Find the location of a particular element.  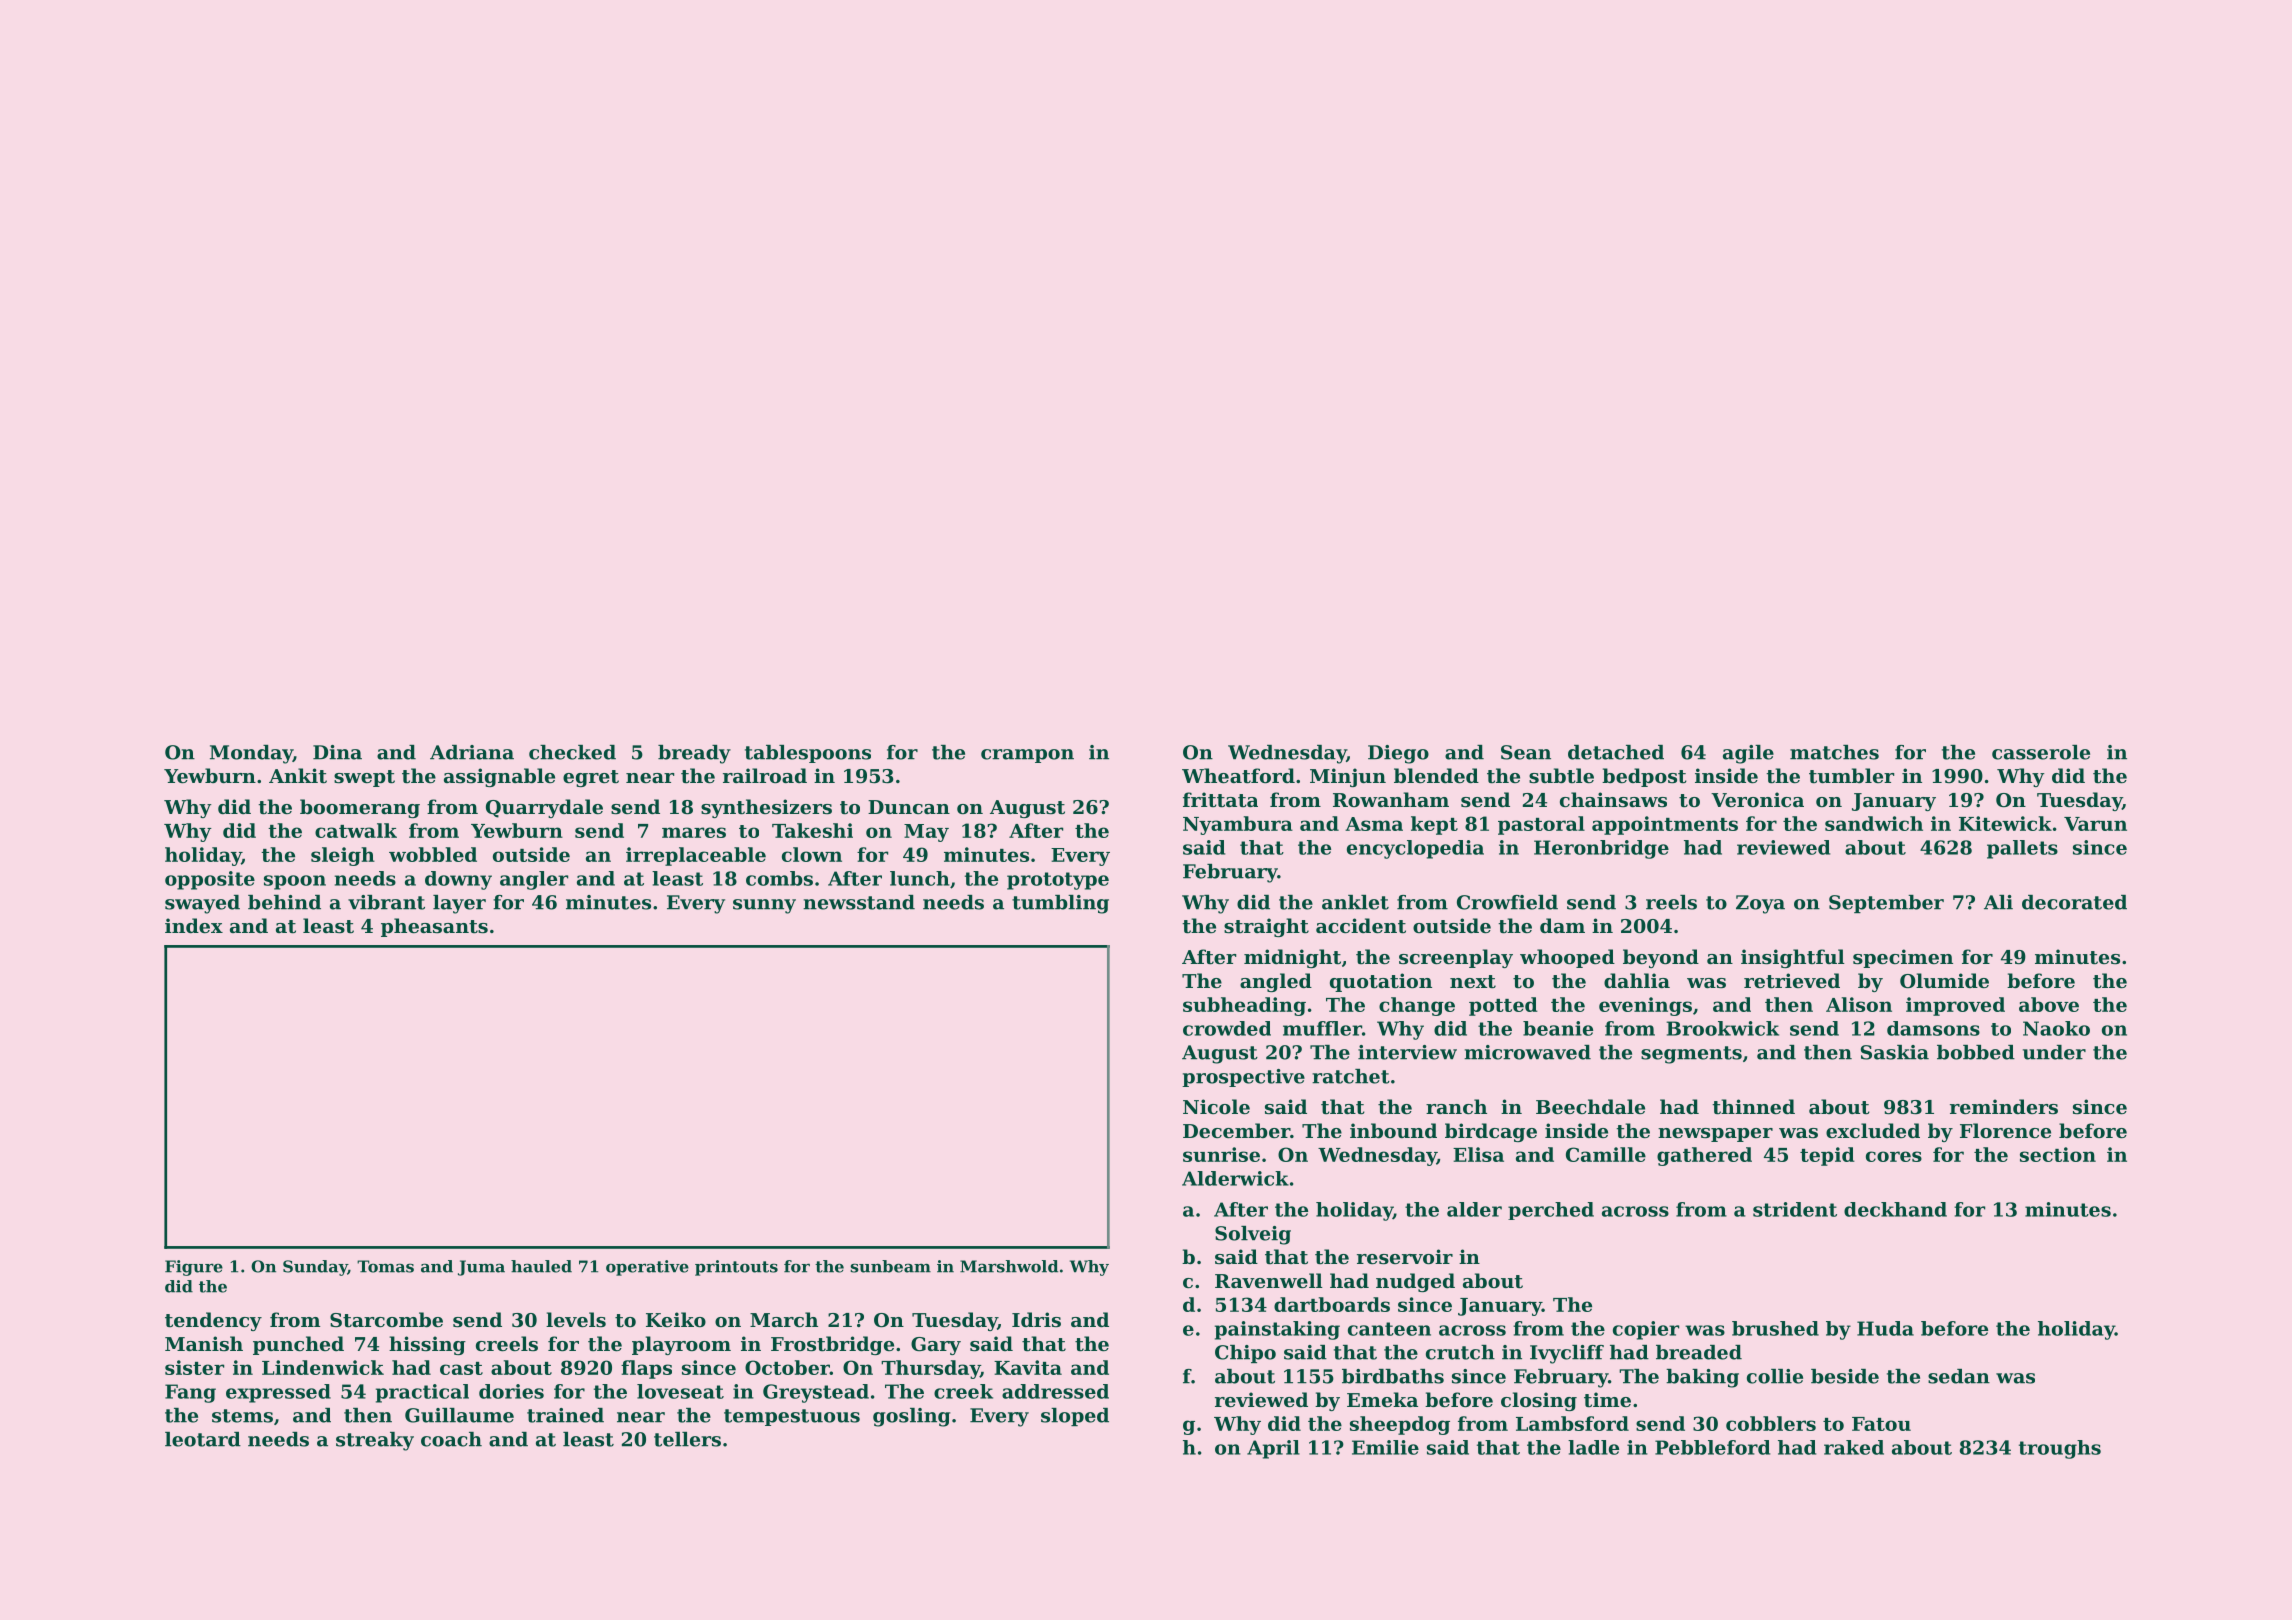

beyond is located at coordinates (1661, 958).
